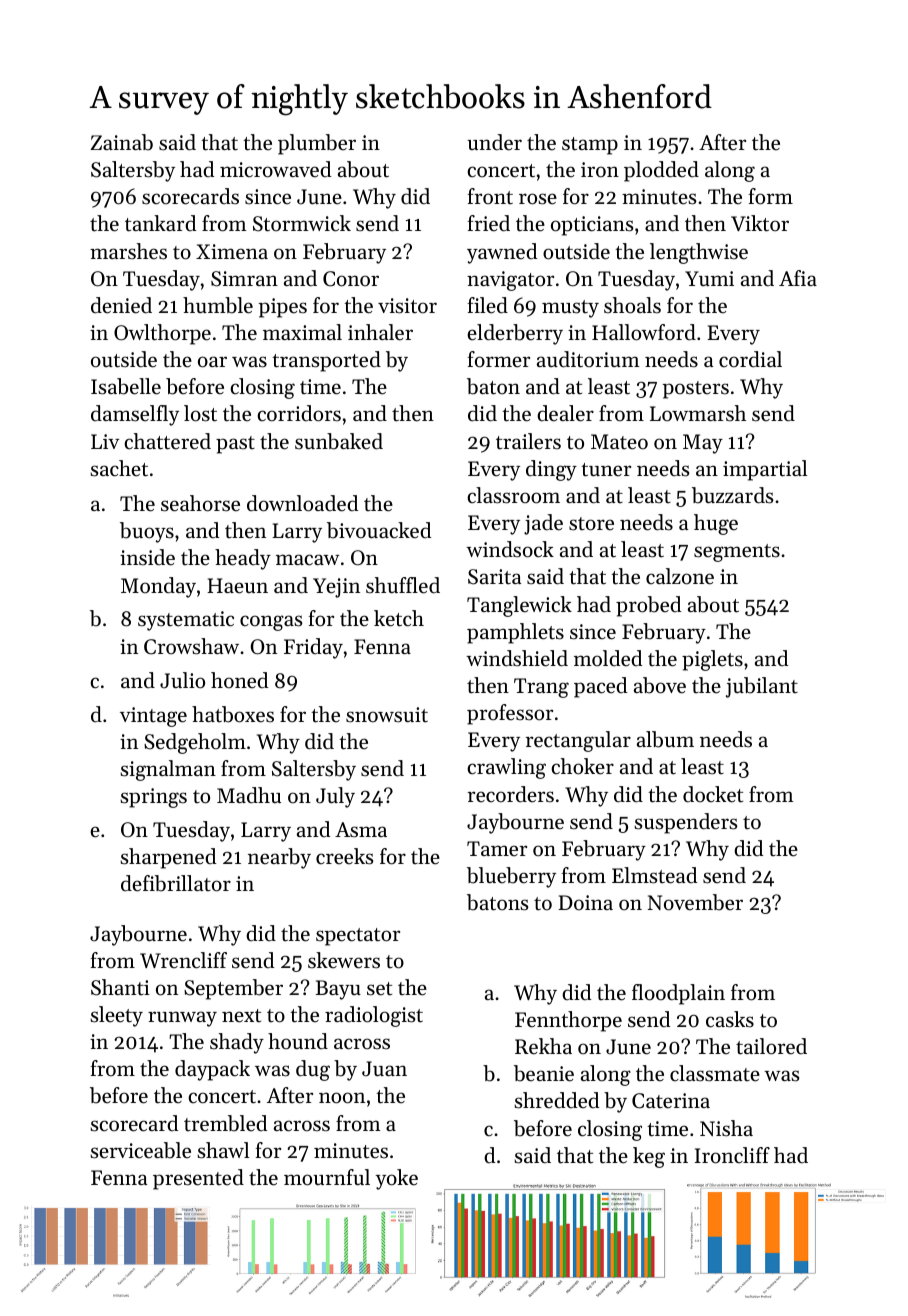  I want to click on Zainab, so click(121, 142).
